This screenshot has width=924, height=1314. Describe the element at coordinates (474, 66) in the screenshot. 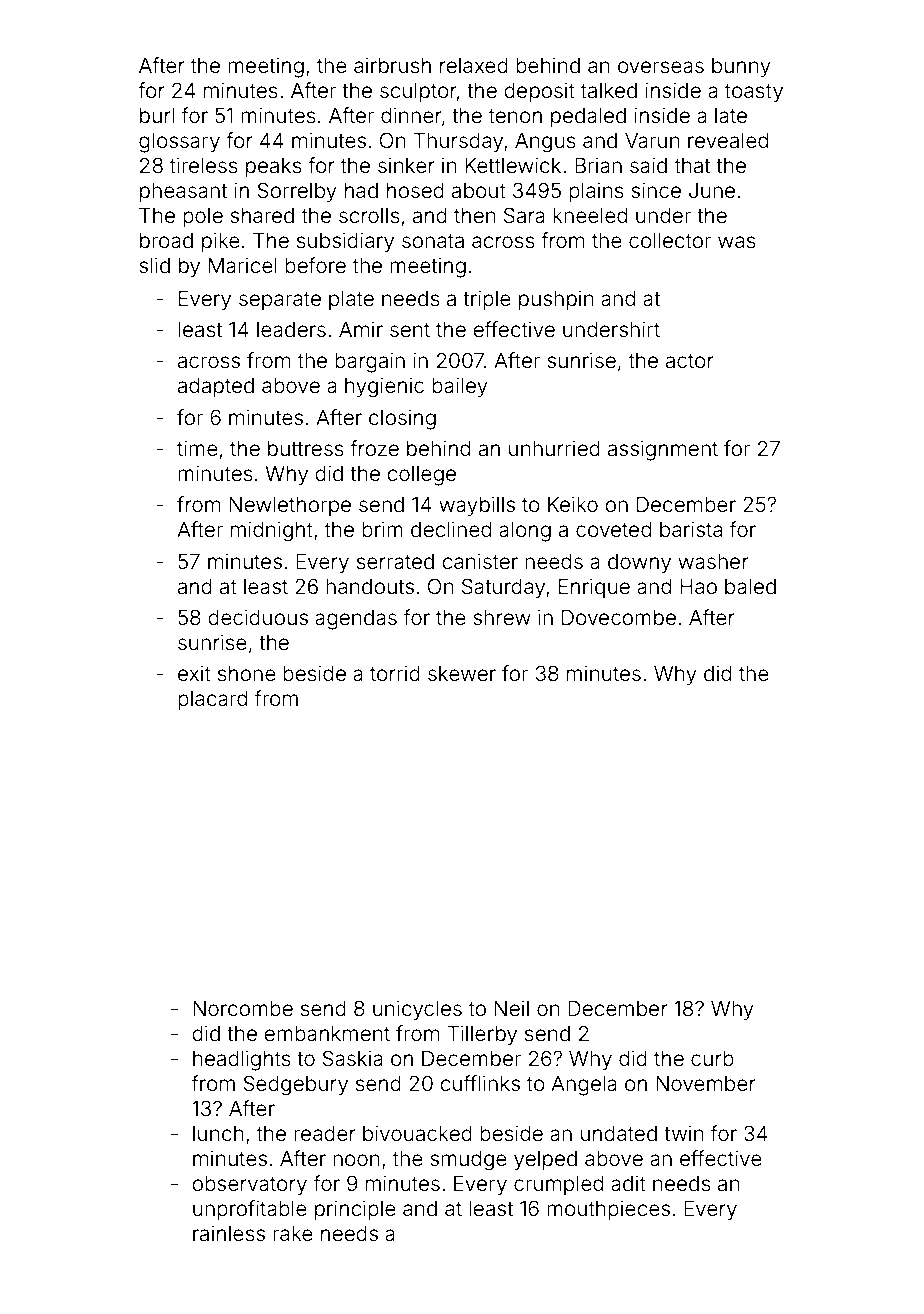

I see `relaxed` at that location.
